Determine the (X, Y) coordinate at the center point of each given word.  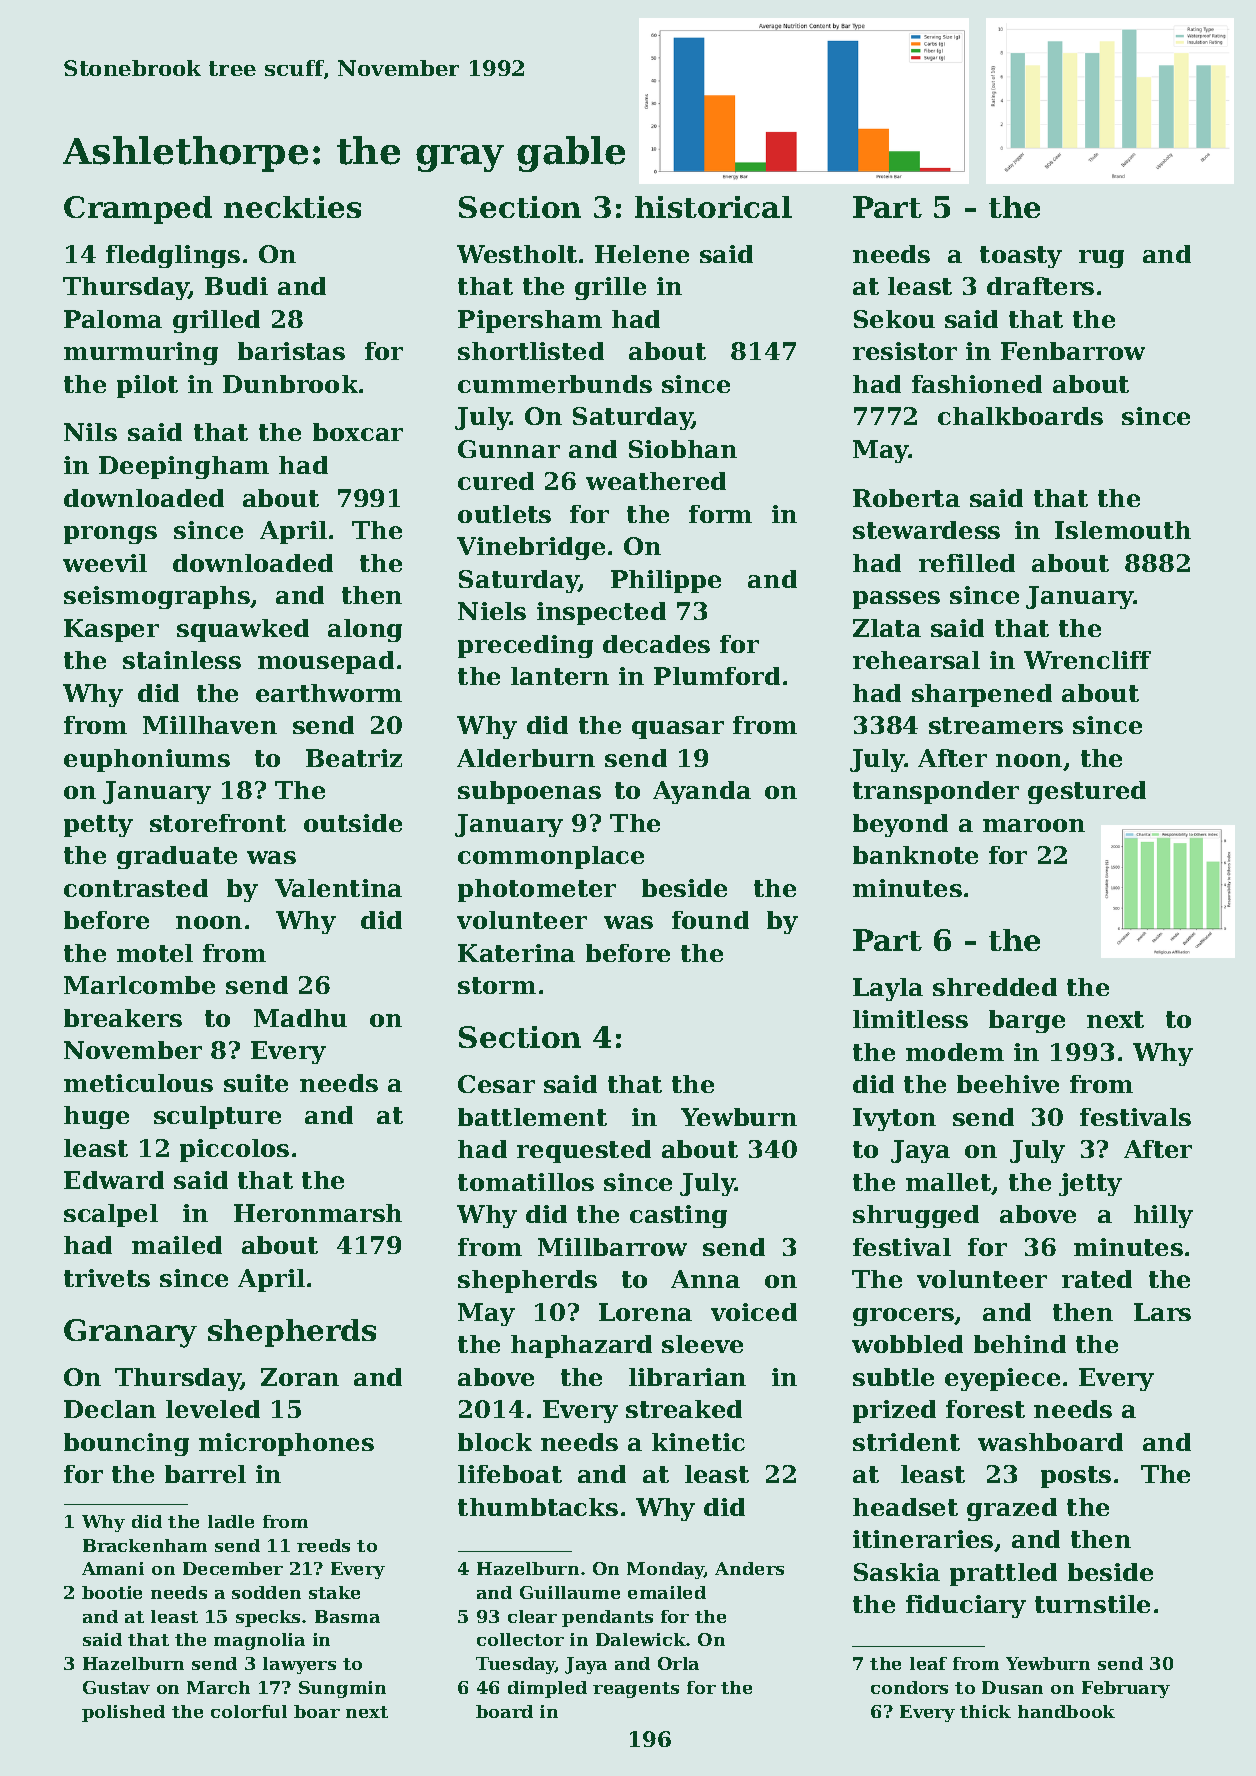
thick (985, 1711)
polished (123, 1713)
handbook (1066, 1711)
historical (713, 207)
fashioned (977, 384)
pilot (147, 386)
